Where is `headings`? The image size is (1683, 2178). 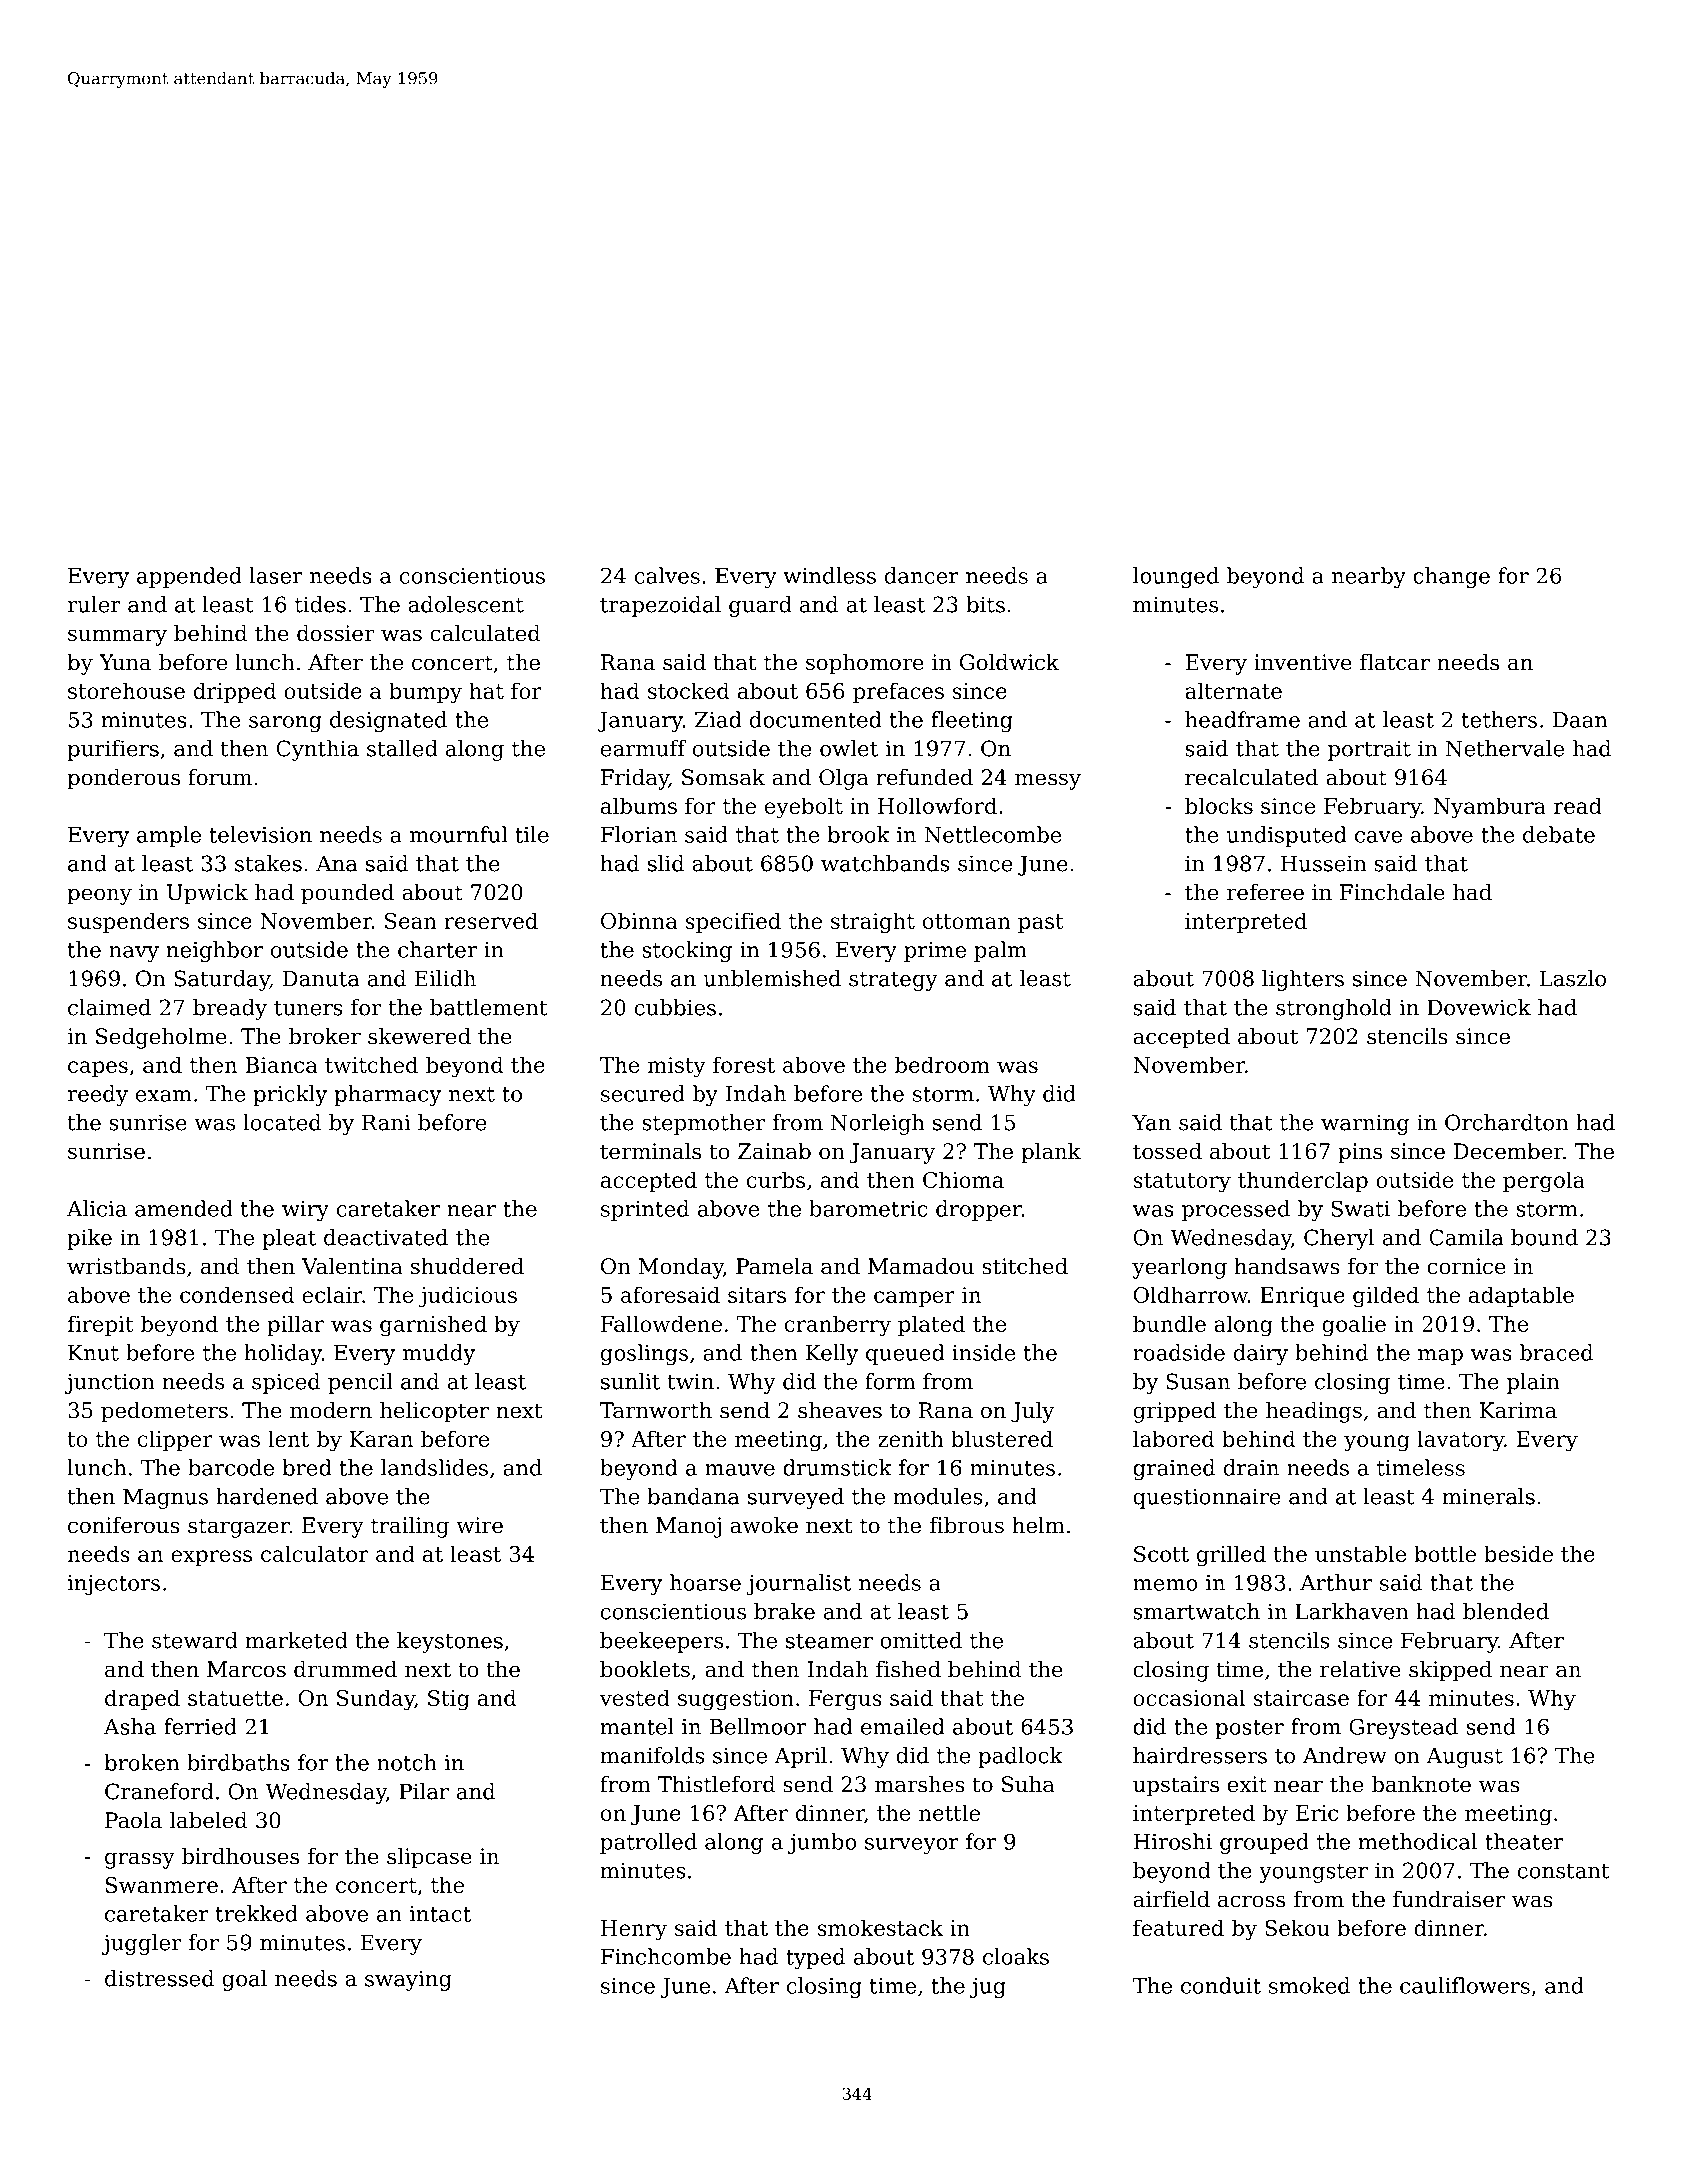
headings is located at coordinates (1314, 1412).
